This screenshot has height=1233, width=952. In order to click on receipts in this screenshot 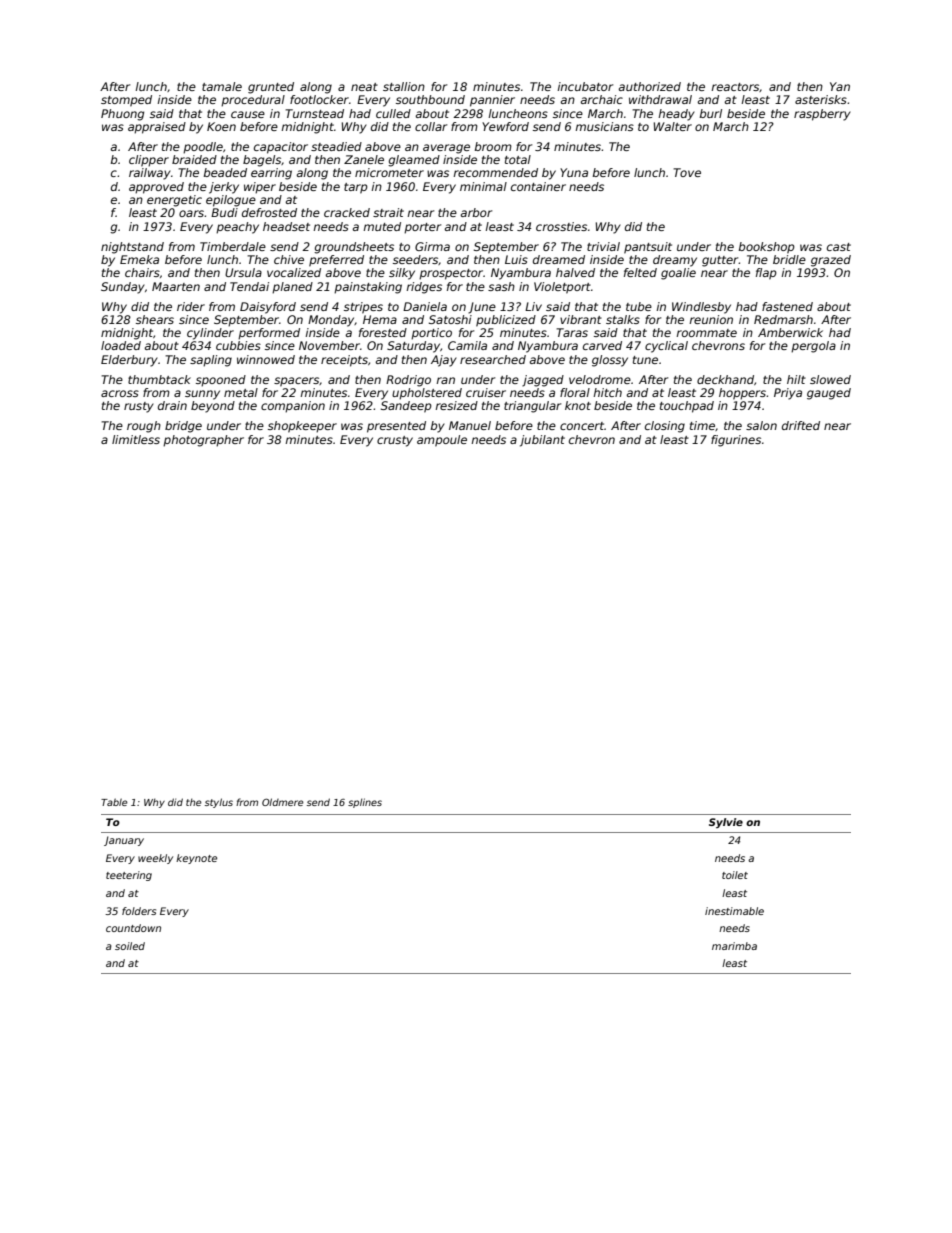, I will do `click(344, 361)`.
